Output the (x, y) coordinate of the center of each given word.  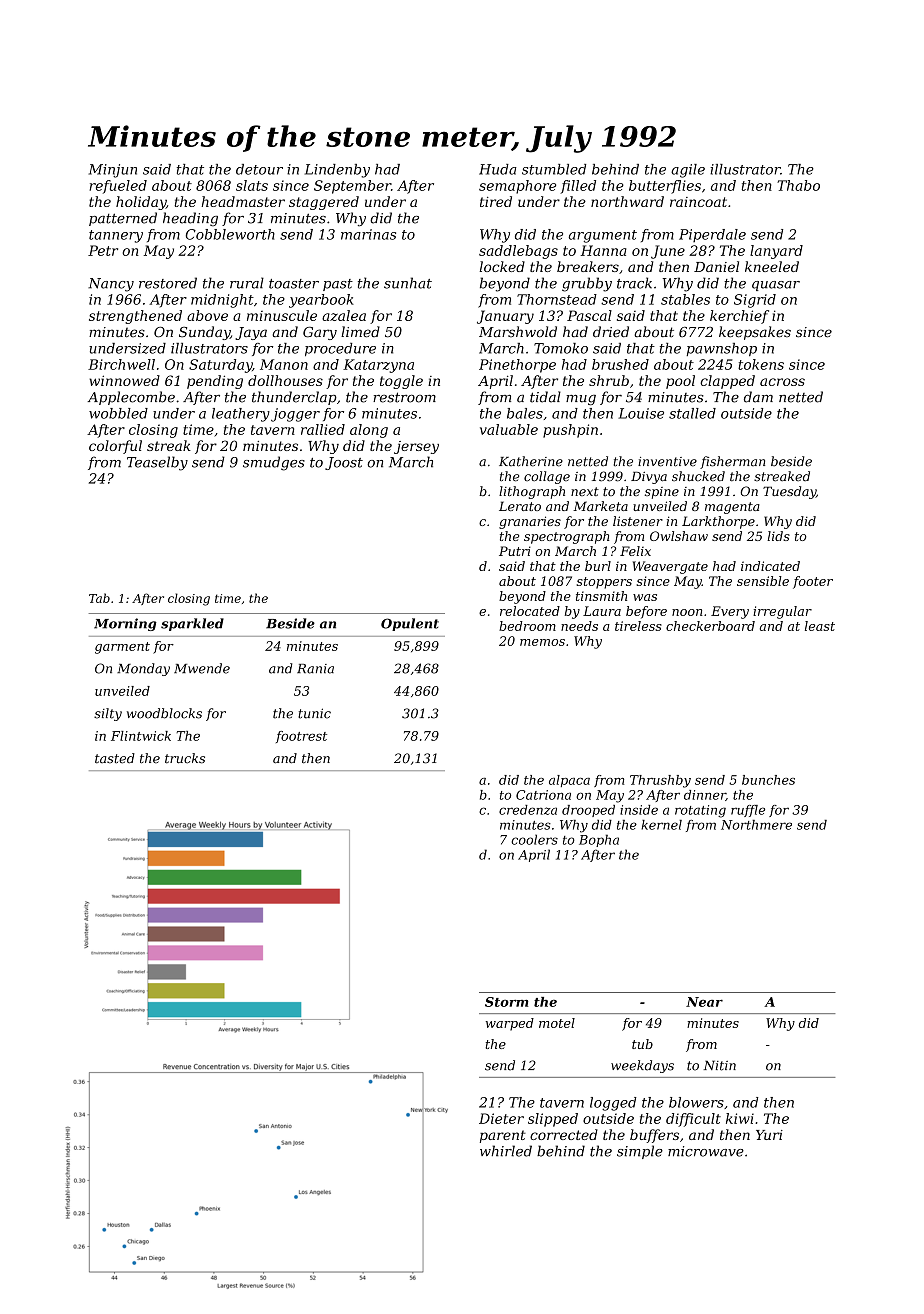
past (338, 285)
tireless (638, 626)
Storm (507, 1002)
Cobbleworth (230, 234)
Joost (344, 463)
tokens (761, 364)
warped (510, 1024)
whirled (506, 1151)
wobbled (118, 413)
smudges (274, 463)
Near (704, 1002)
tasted (115, 758)
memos (542, 642)
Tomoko (561, 348)
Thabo (798, 185)
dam (758, 397)
